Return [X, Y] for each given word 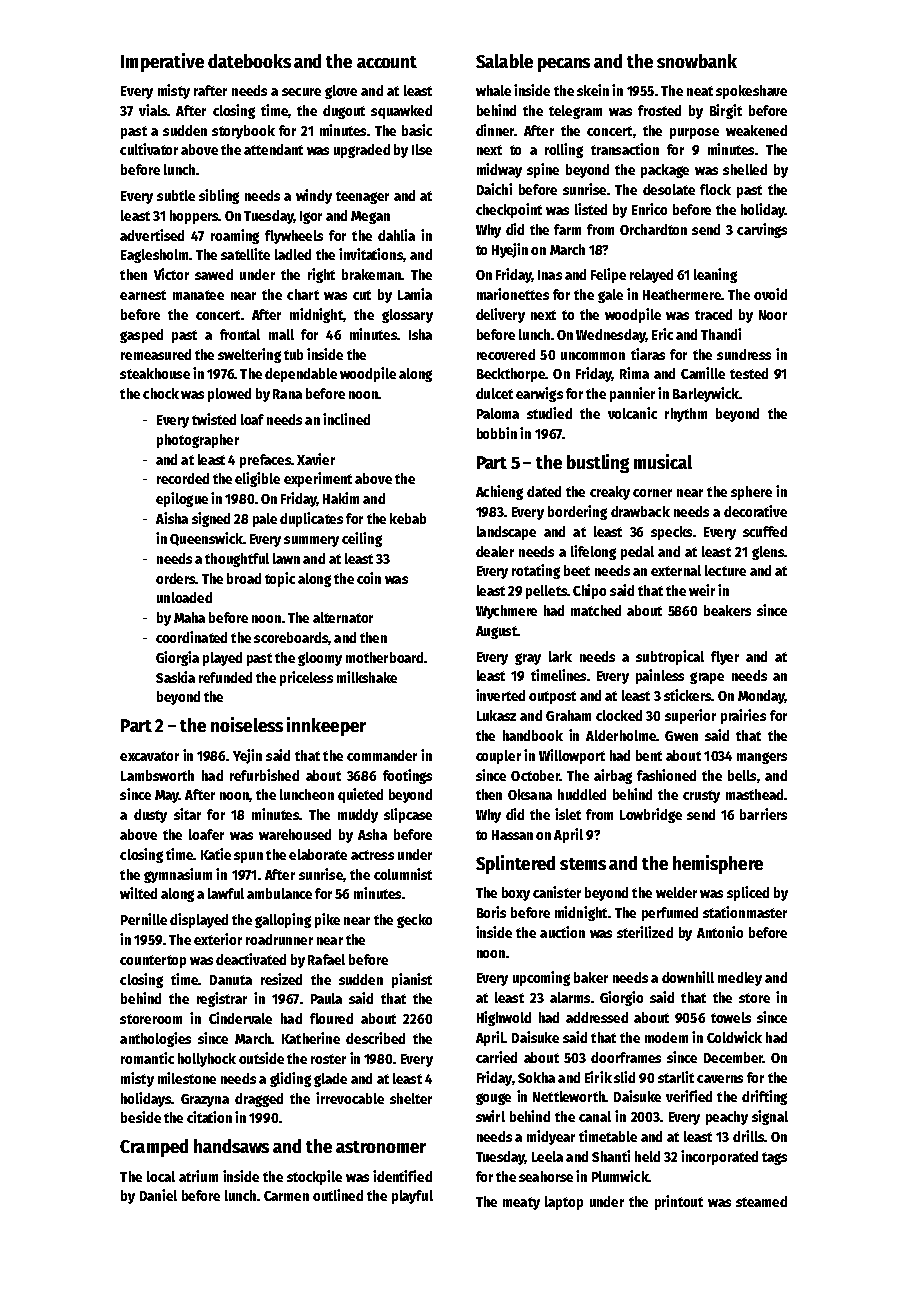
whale [493, 90]
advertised [152, 235]
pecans [564, 65]
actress [372, 855]
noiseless [247, 724]
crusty [701, 796]
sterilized [645, 932]
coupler [498, 757]
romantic [147, 1058]
